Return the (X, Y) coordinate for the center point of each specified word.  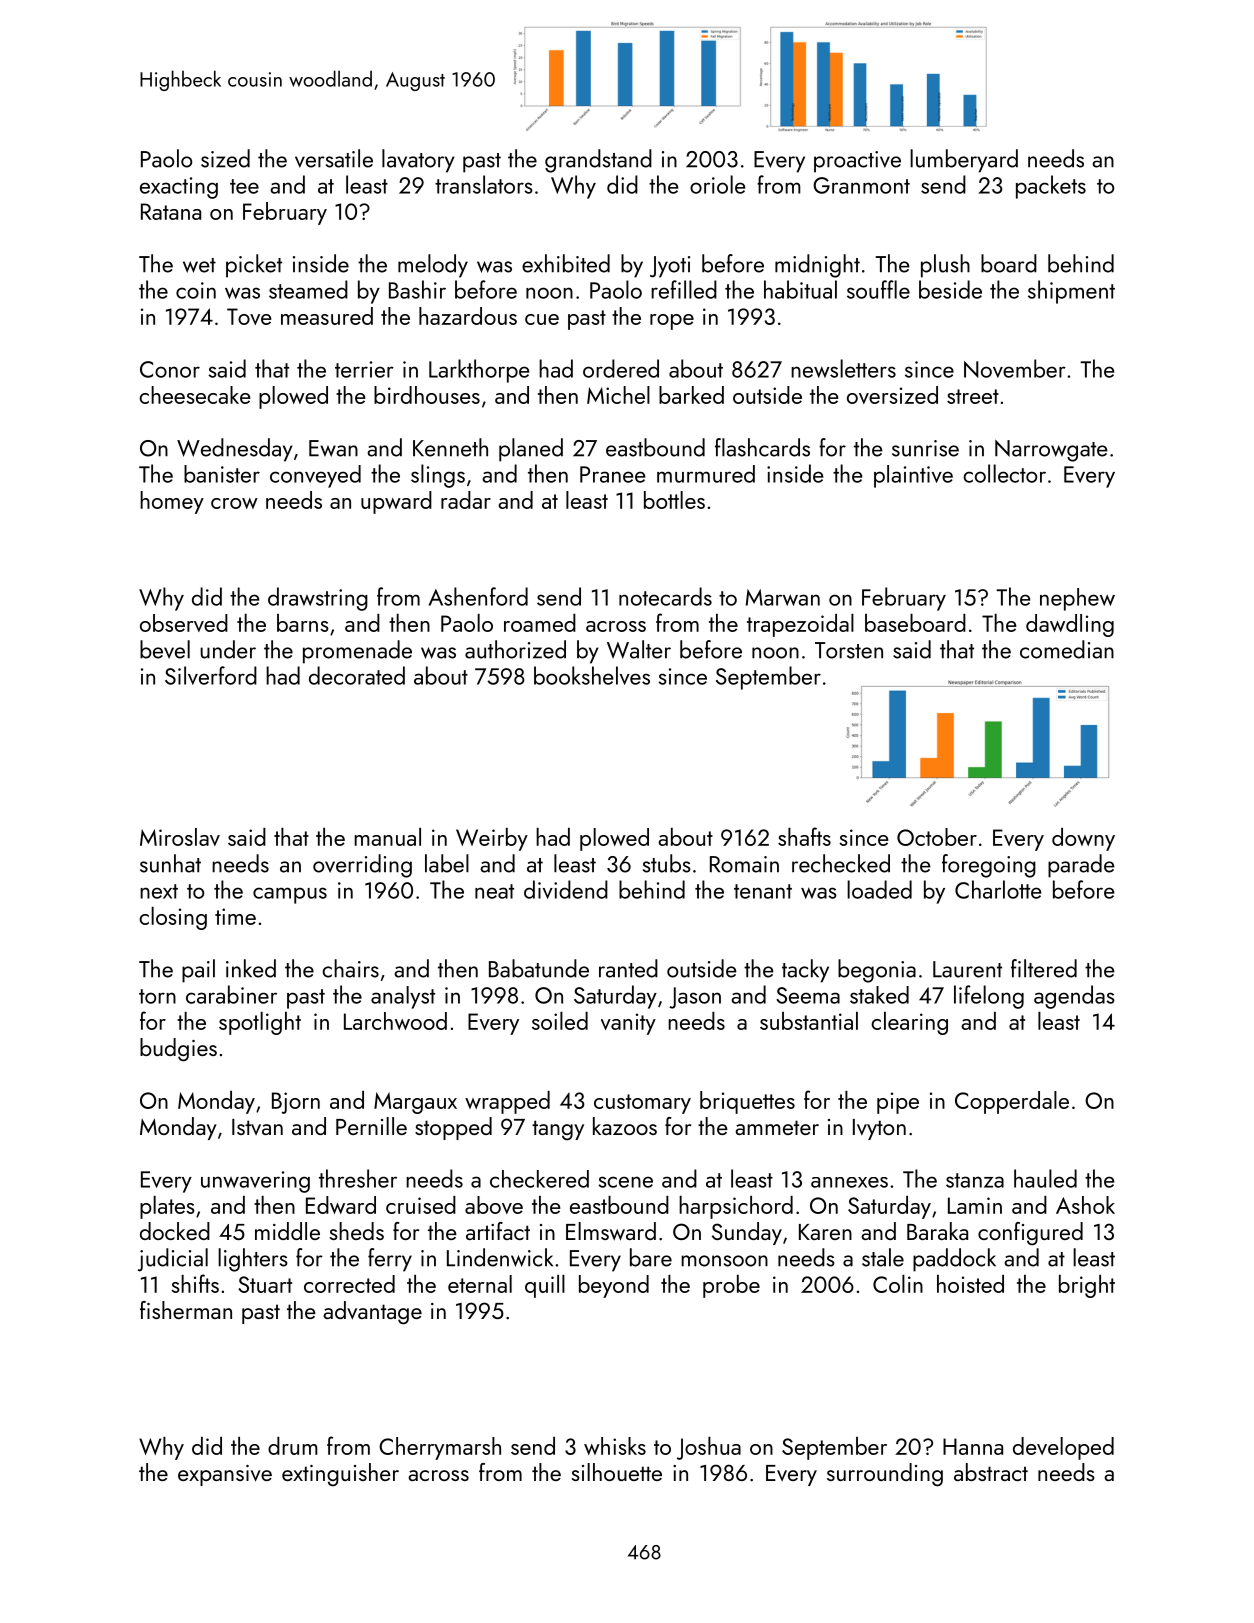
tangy (558, 1130)
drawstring (318, 599)
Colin (898, 1284)
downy (1083, 839)
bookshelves (592, 675)
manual (387, 837)
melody (433, 266)
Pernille (371, 1126)
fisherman (186, 1310)
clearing (909, 1023)
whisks (615, 1446)
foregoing (989, 866)
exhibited (566, 263)
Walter (639, 649)
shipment (1071, 292)
